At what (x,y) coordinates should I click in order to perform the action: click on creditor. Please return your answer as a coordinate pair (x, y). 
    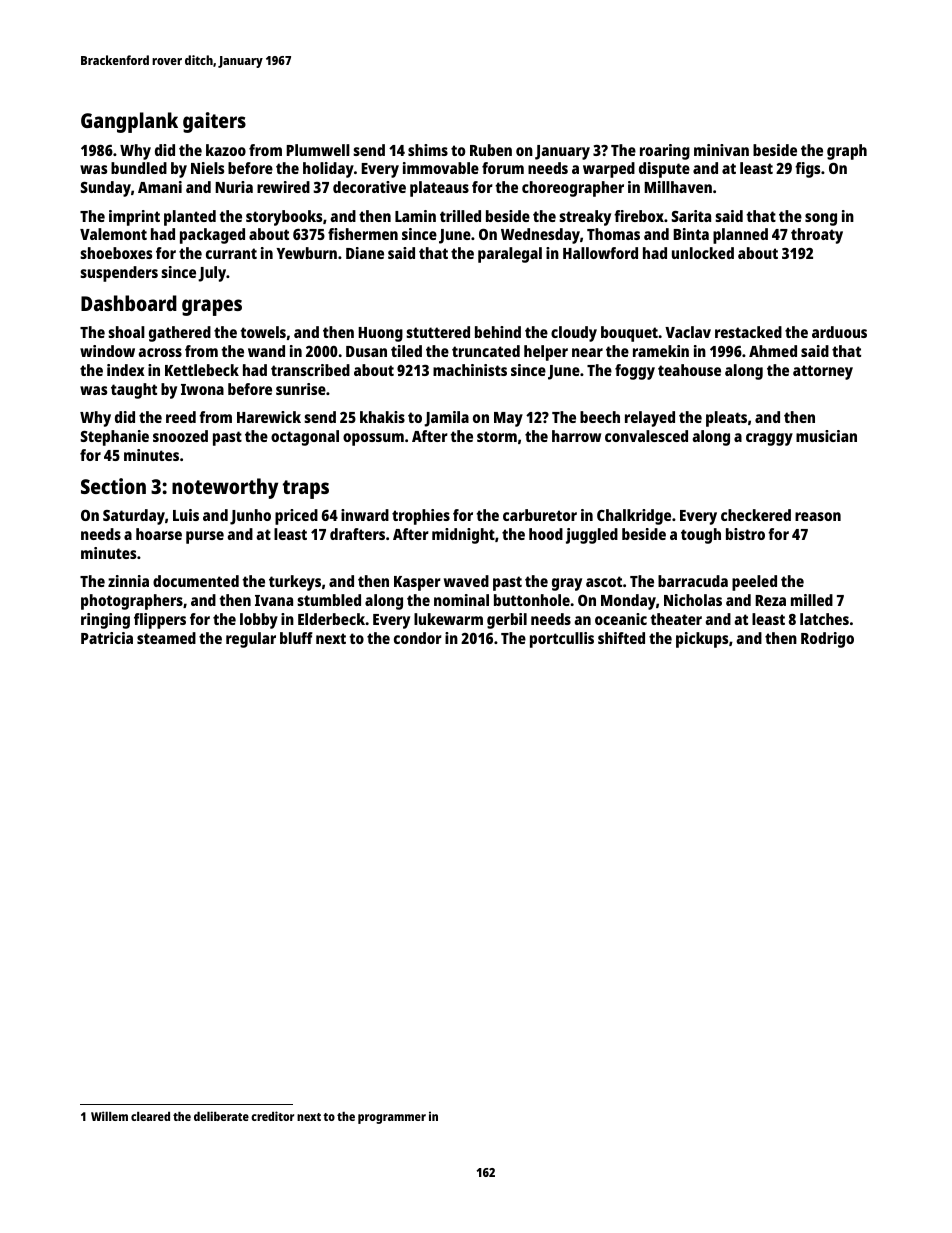
    Looking at the image, I should click on (272, 1116).
